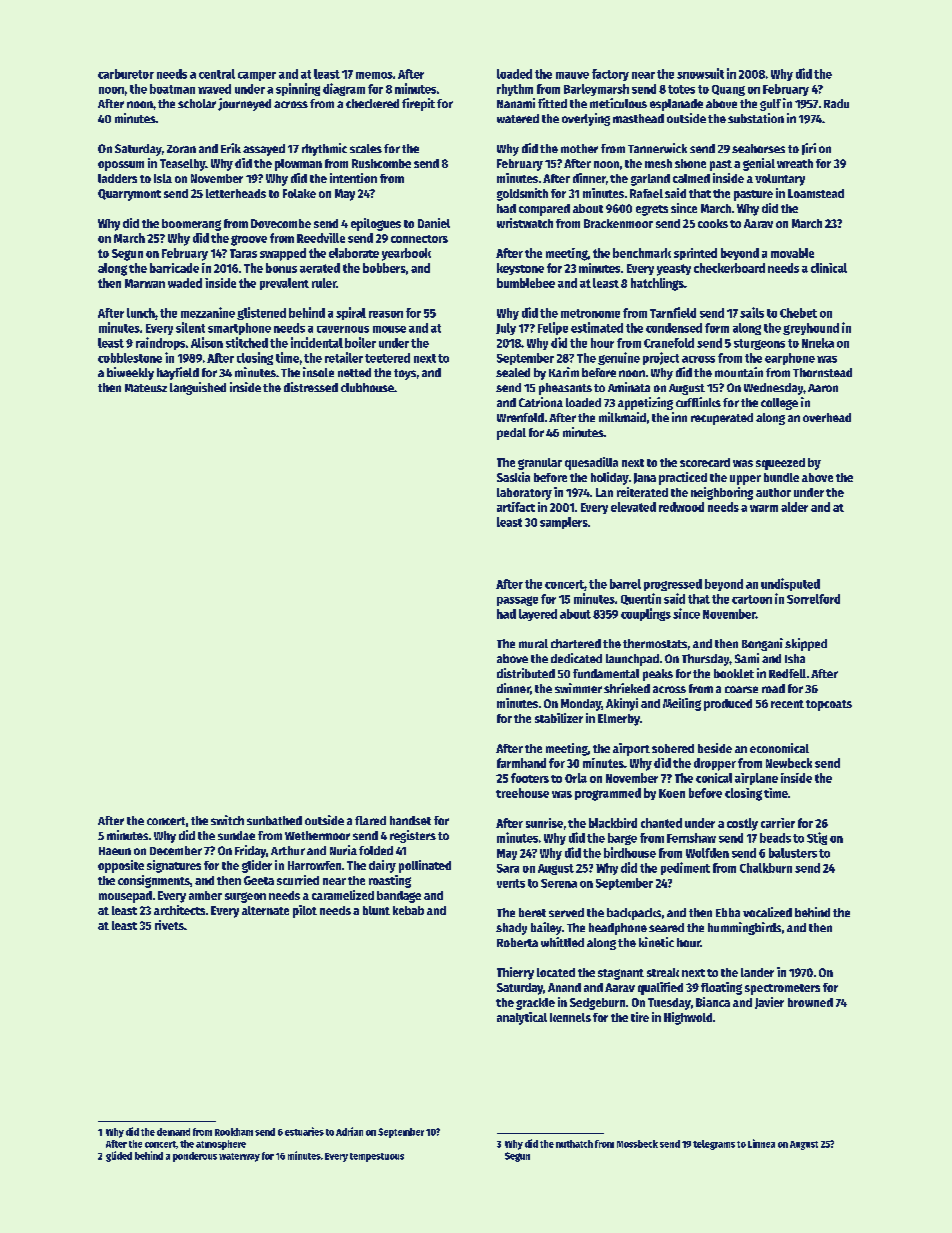 This page has height=1233, width=952. What do you see at coordinates (274, 820) in the page?
I see `sunbathed` at bounding box center [274, 820].
